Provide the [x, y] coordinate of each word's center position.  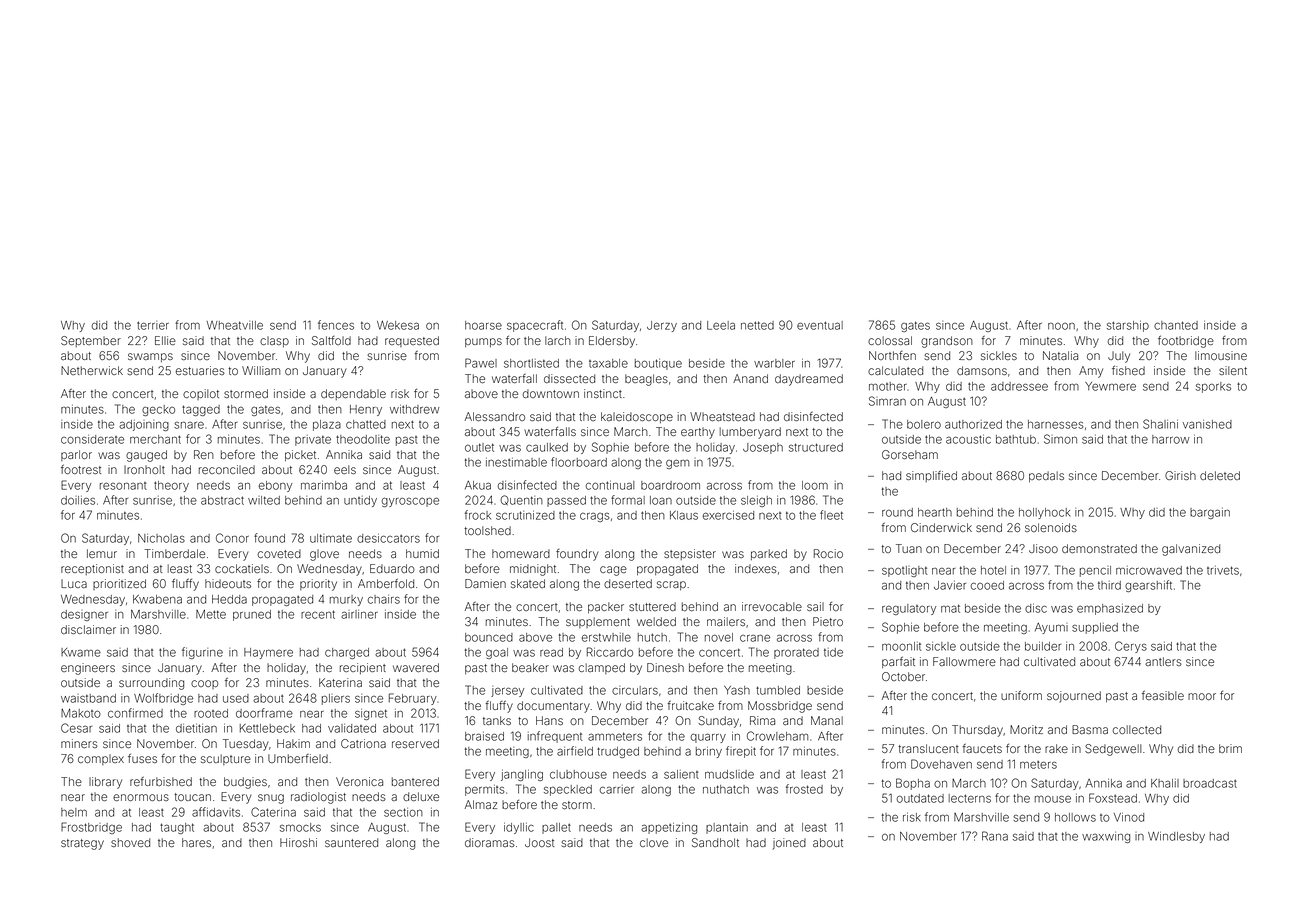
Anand [750, 378]
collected [1137, 729]
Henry [366, 410]
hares [196, 842]
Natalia [1060, 355]
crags [595, 517]
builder [1043, 646]
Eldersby [612, 342]
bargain [1210, 513]
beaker [530, 667]
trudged [618, 752]
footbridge [1186, 341]
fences [336, 325]
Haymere [268, 653]
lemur [102, 553]
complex [101, 759]
